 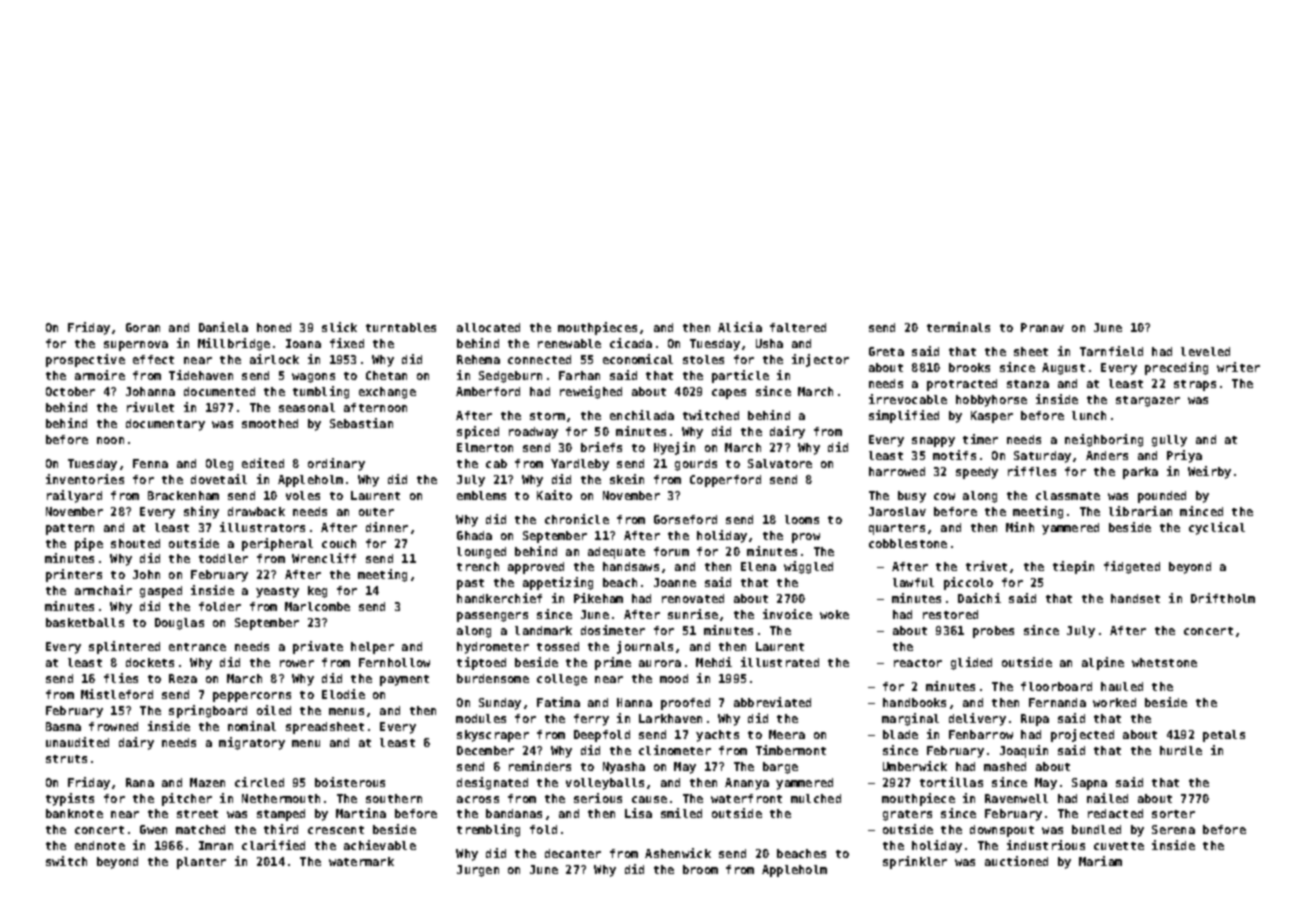 I want to click on bandanas, so click(x=514, y=813).
